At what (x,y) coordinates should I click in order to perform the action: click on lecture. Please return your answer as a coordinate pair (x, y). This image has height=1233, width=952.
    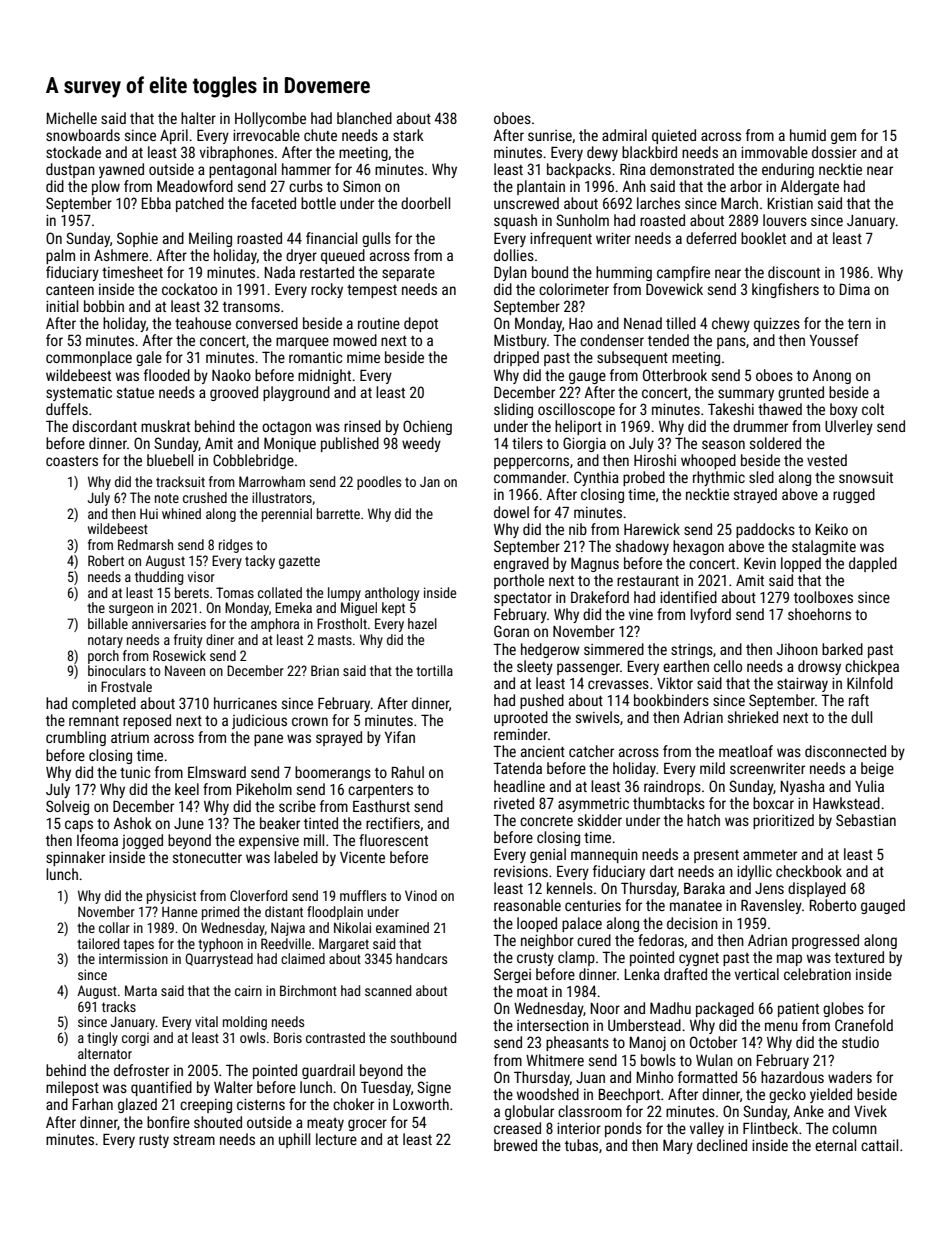
    Looking at the image, I should click on (336, 1139).
